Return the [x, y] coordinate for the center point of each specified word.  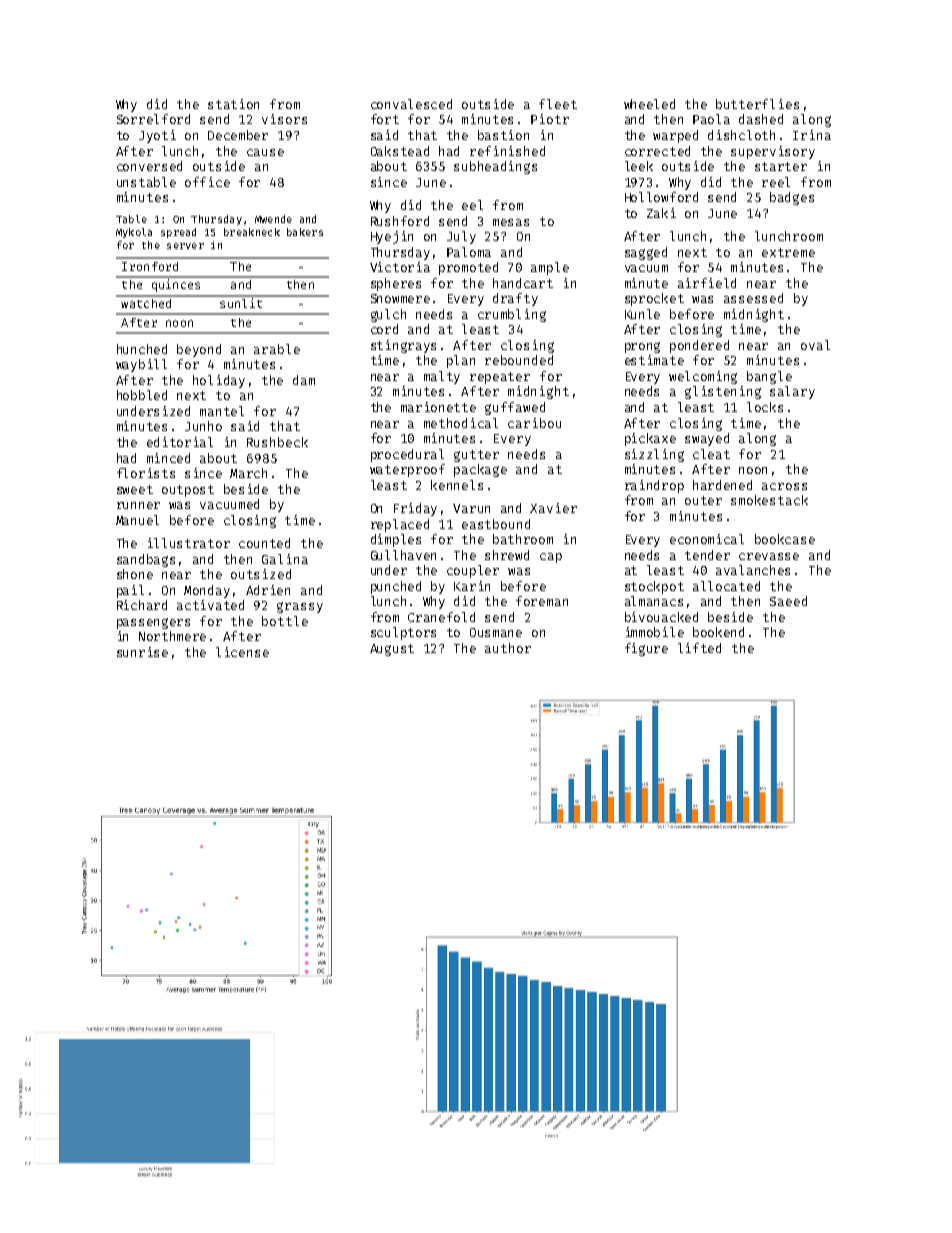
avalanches [753, 570]
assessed [753, 298]
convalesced [411, 104]
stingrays [403, 346]
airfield [707, 283]
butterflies [757, 104]
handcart [523, 283]
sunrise [142, 652]
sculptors [403, 633]
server [185, 246]
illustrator [189, 543]
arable [277, 349]
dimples [396, 540]
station [233, 104]
